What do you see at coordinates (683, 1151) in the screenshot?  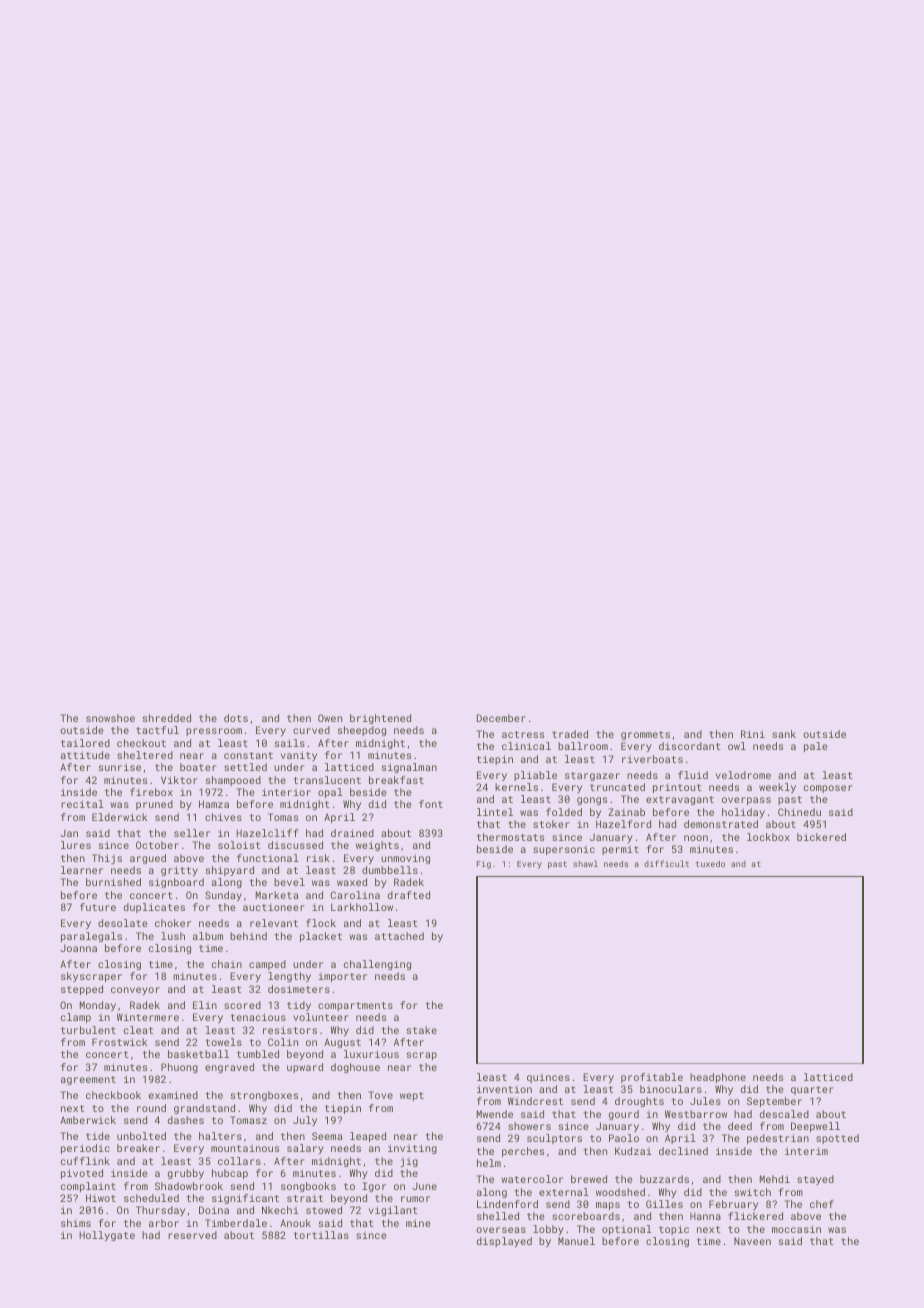 I see `declined` at bounding box center [683, 1151].
